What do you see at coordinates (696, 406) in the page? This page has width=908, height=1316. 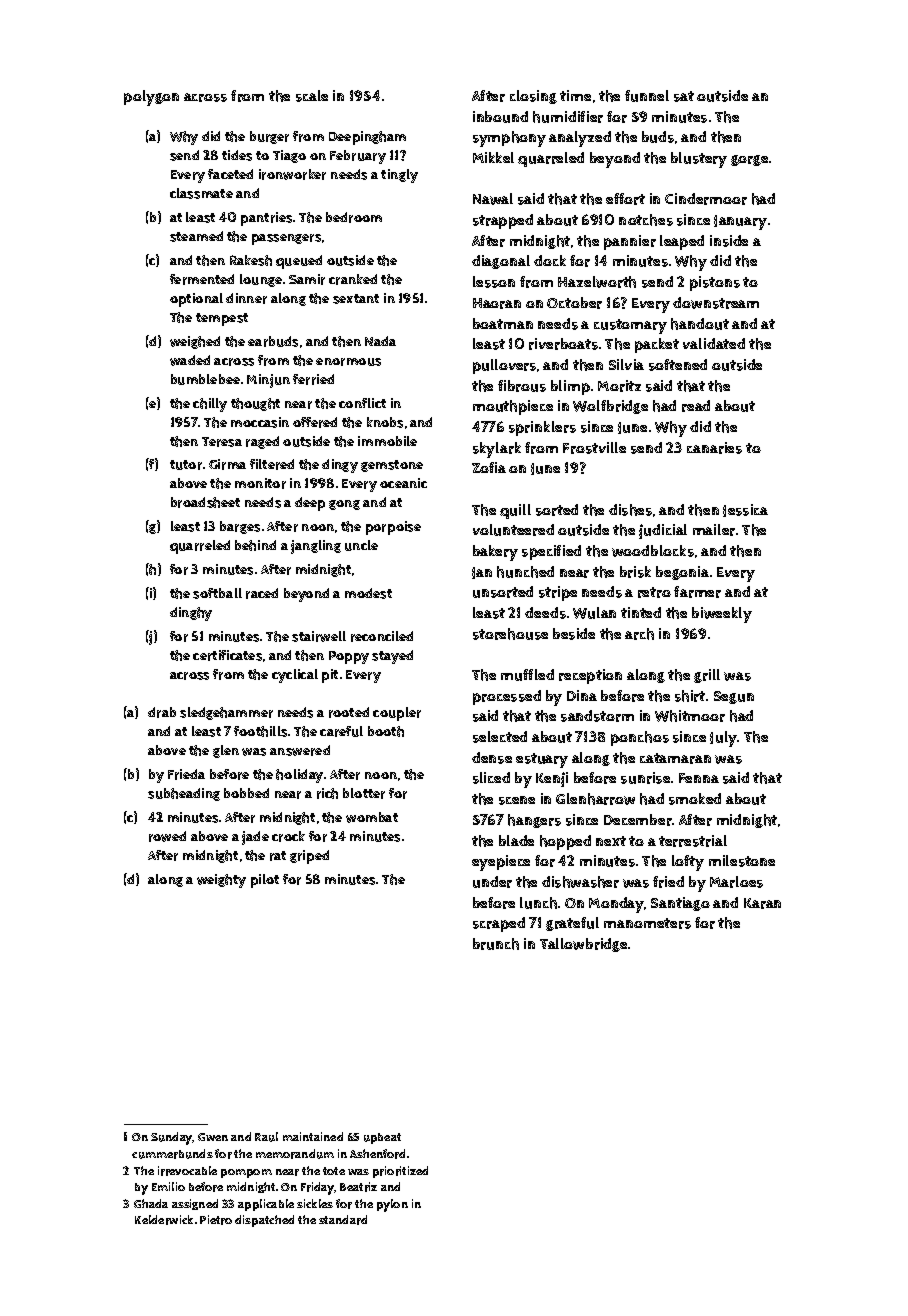 I see `read` at bounding box center [696, 406].
